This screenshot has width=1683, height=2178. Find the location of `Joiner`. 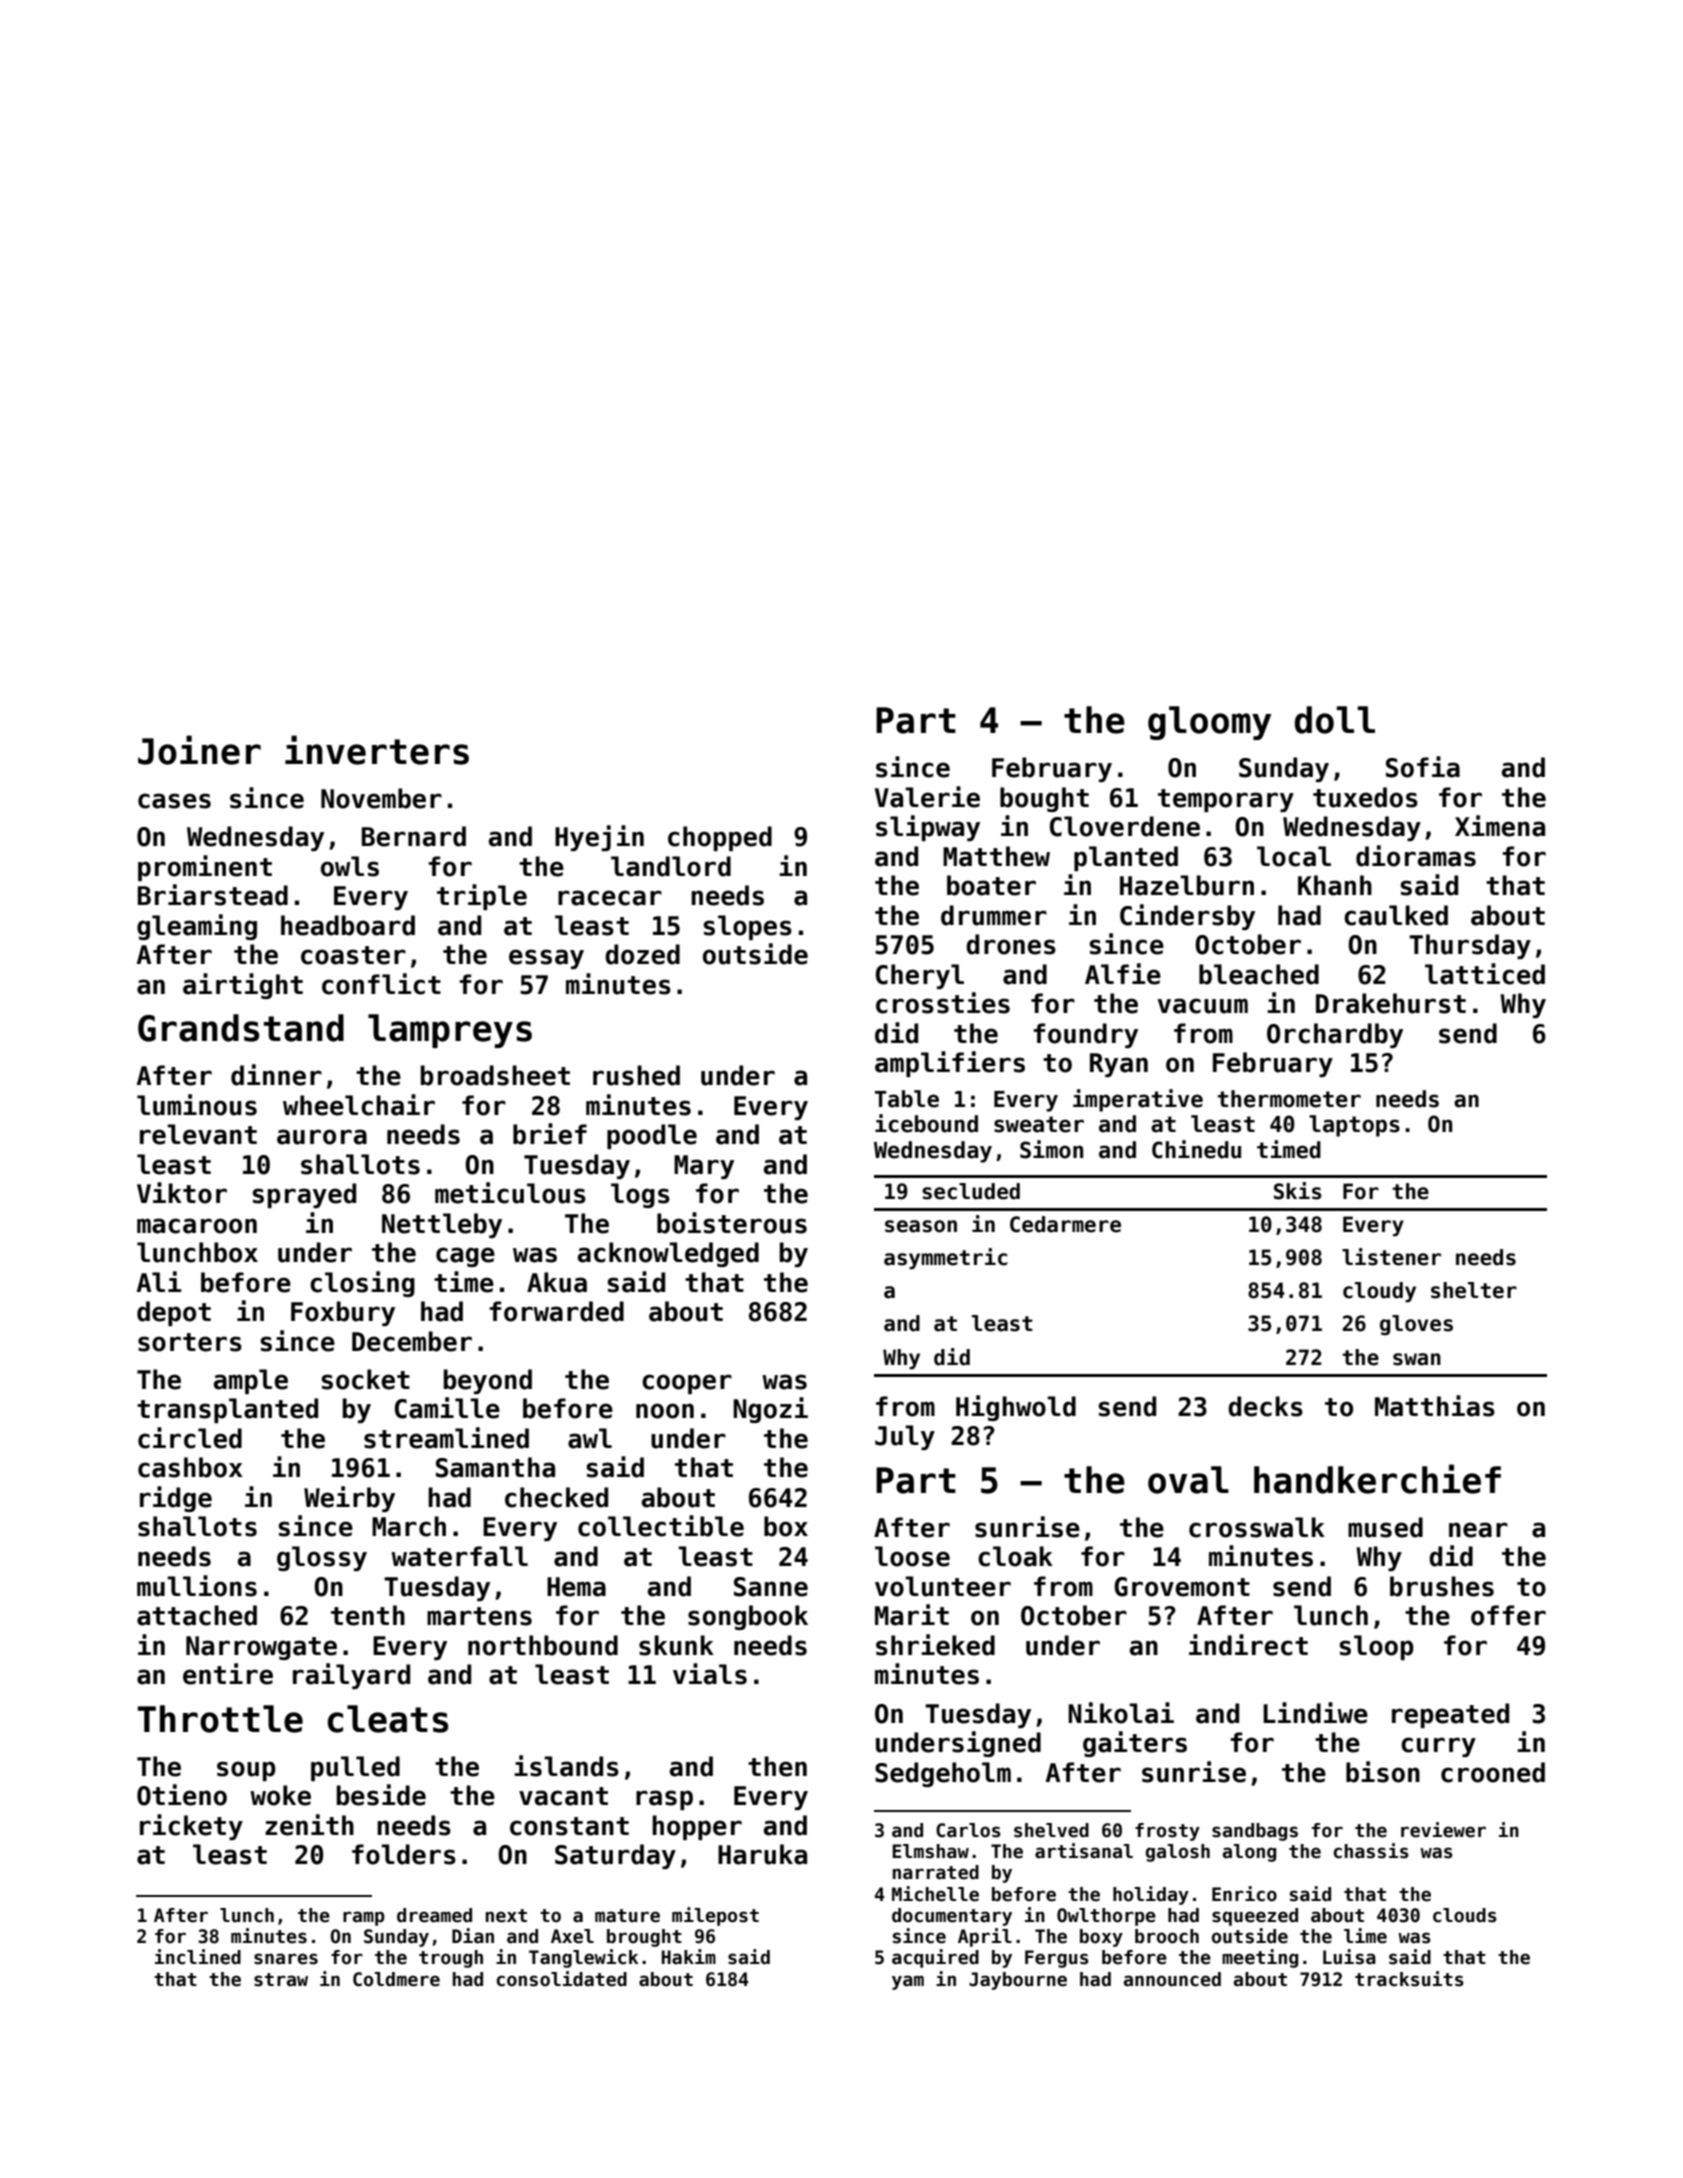

Joiner is located at coordinates (199, 750).
